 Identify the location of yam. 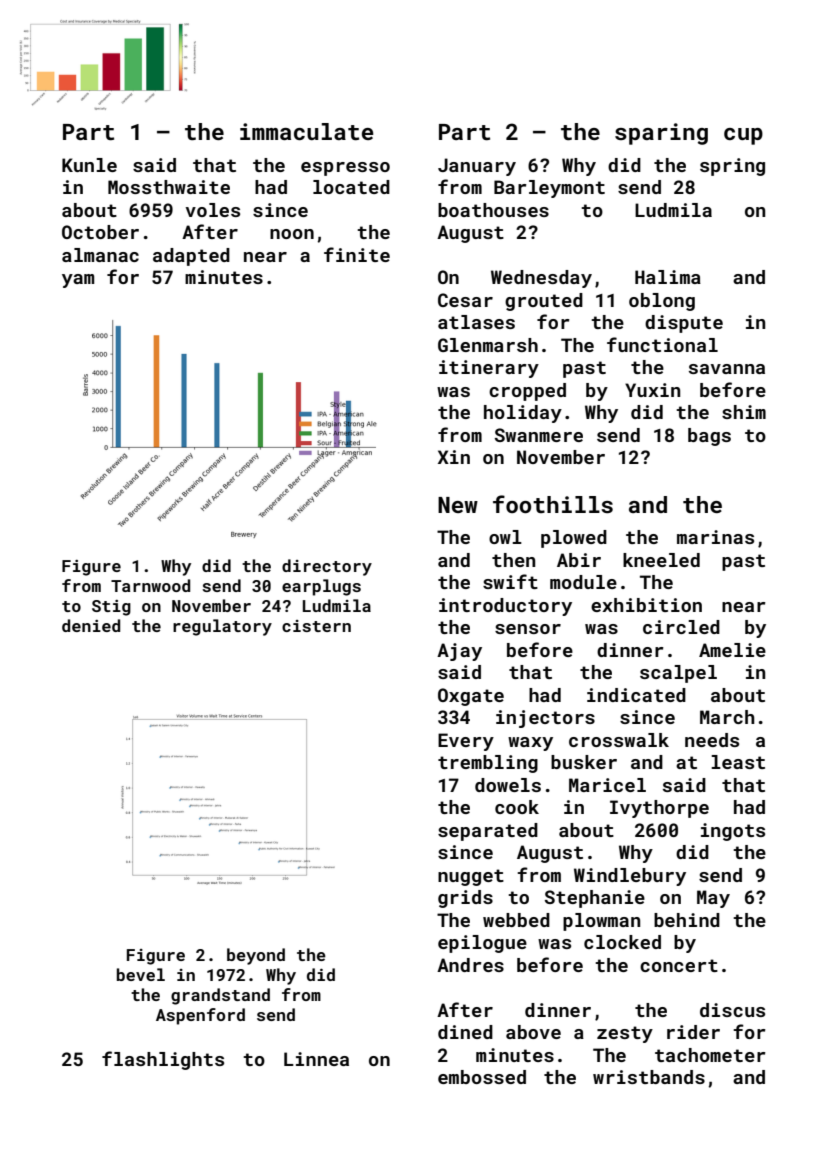
(78, 281).
